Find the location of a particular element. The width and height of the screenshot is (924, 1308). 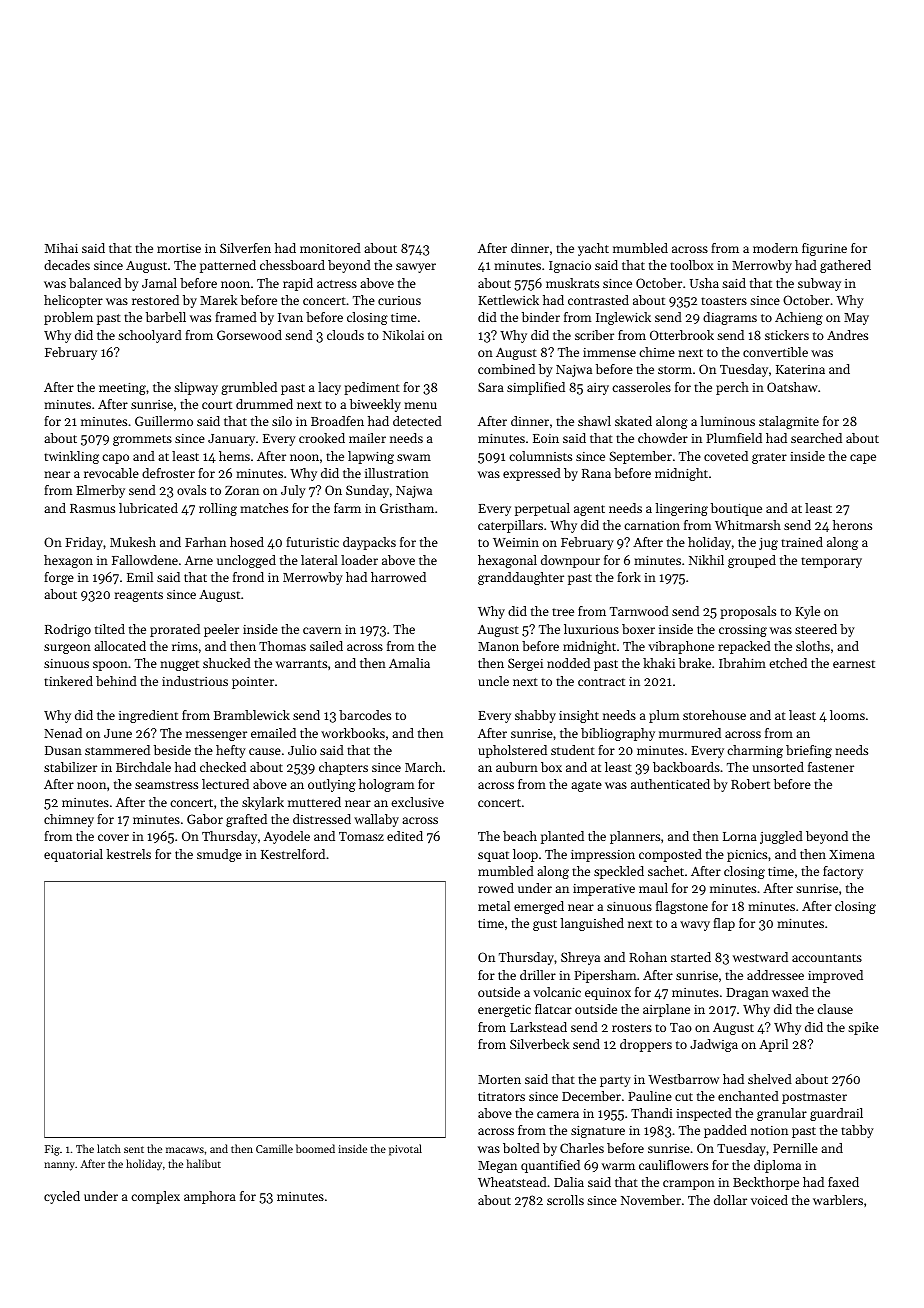

modern is located at coordinates (775, 248).
